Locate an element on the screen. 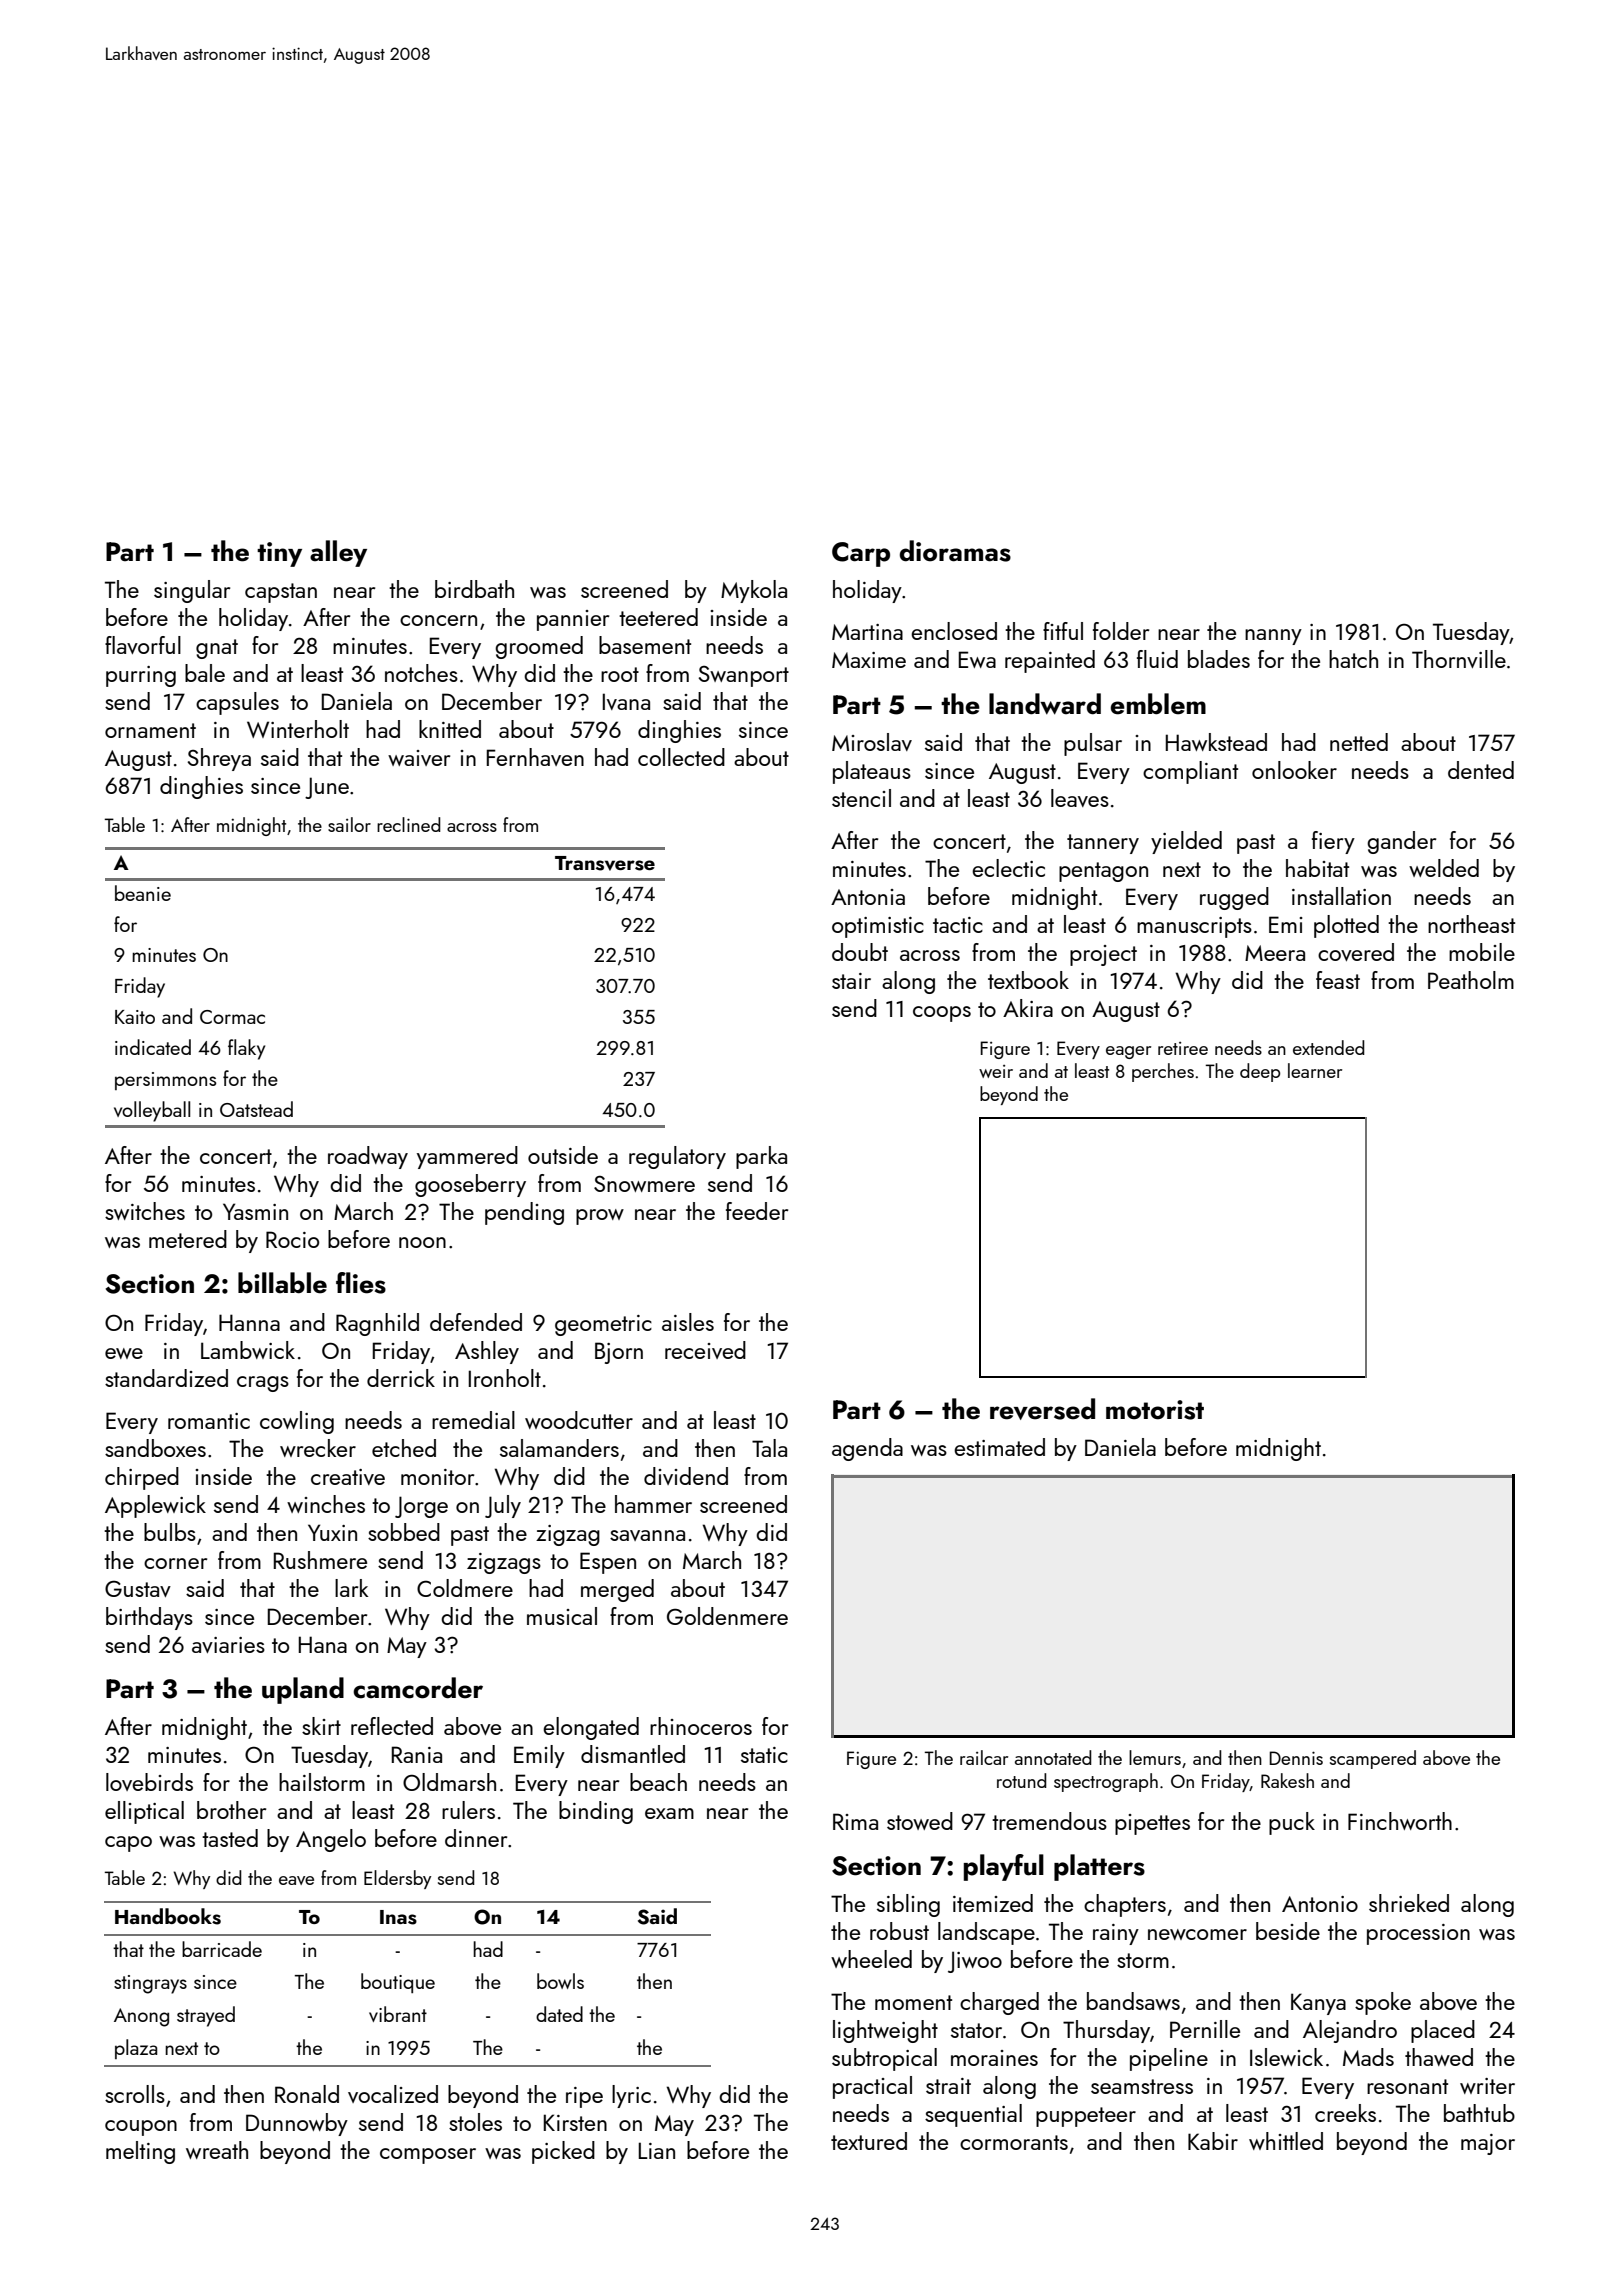  learner is located at coordinates (1315, 1070).
